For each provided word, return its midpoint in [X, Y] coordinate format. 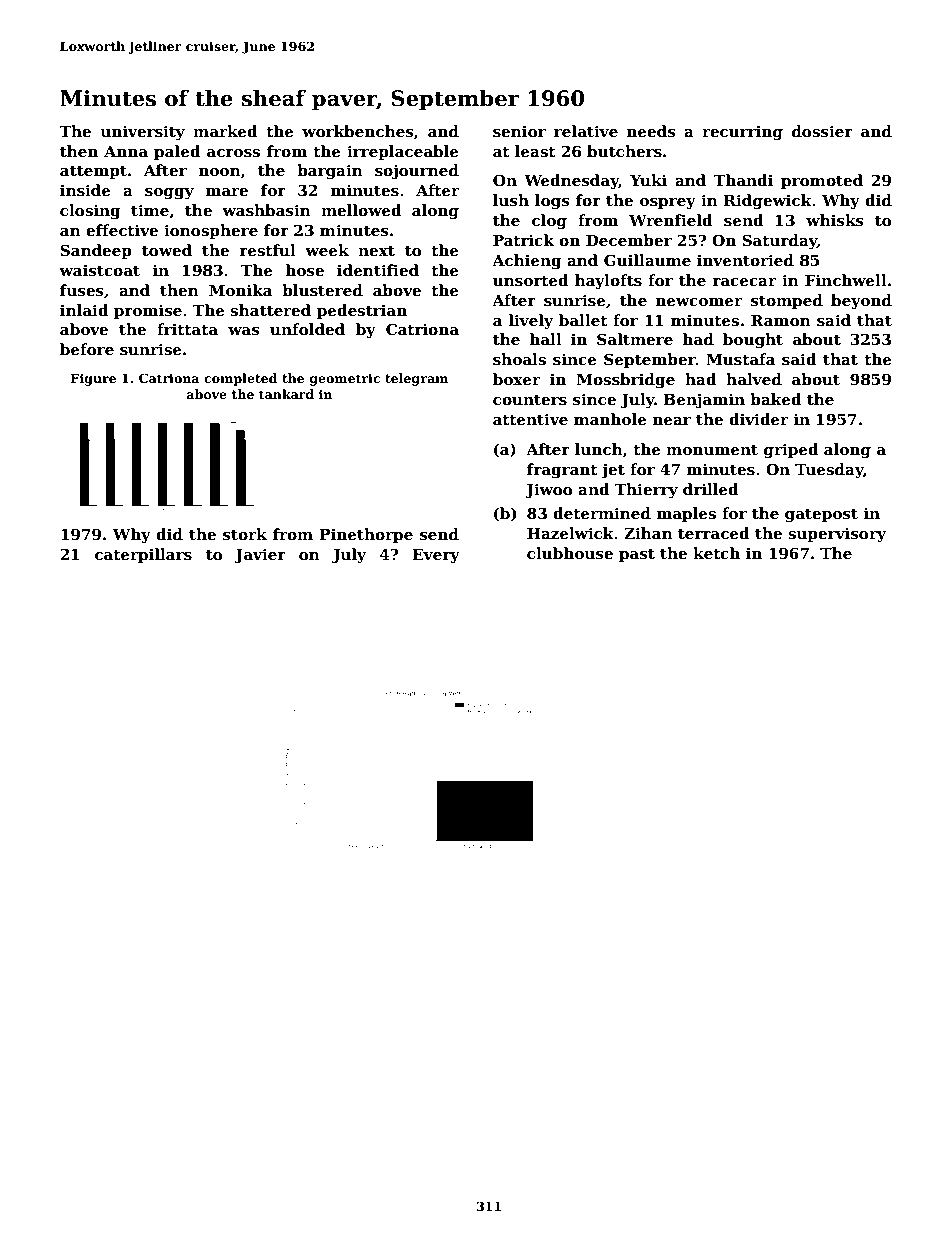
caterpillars [143, 555]
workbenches [358, 131]
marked [225, 131]
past [637, 555]
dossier [822, 131]
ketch [716, 553]
